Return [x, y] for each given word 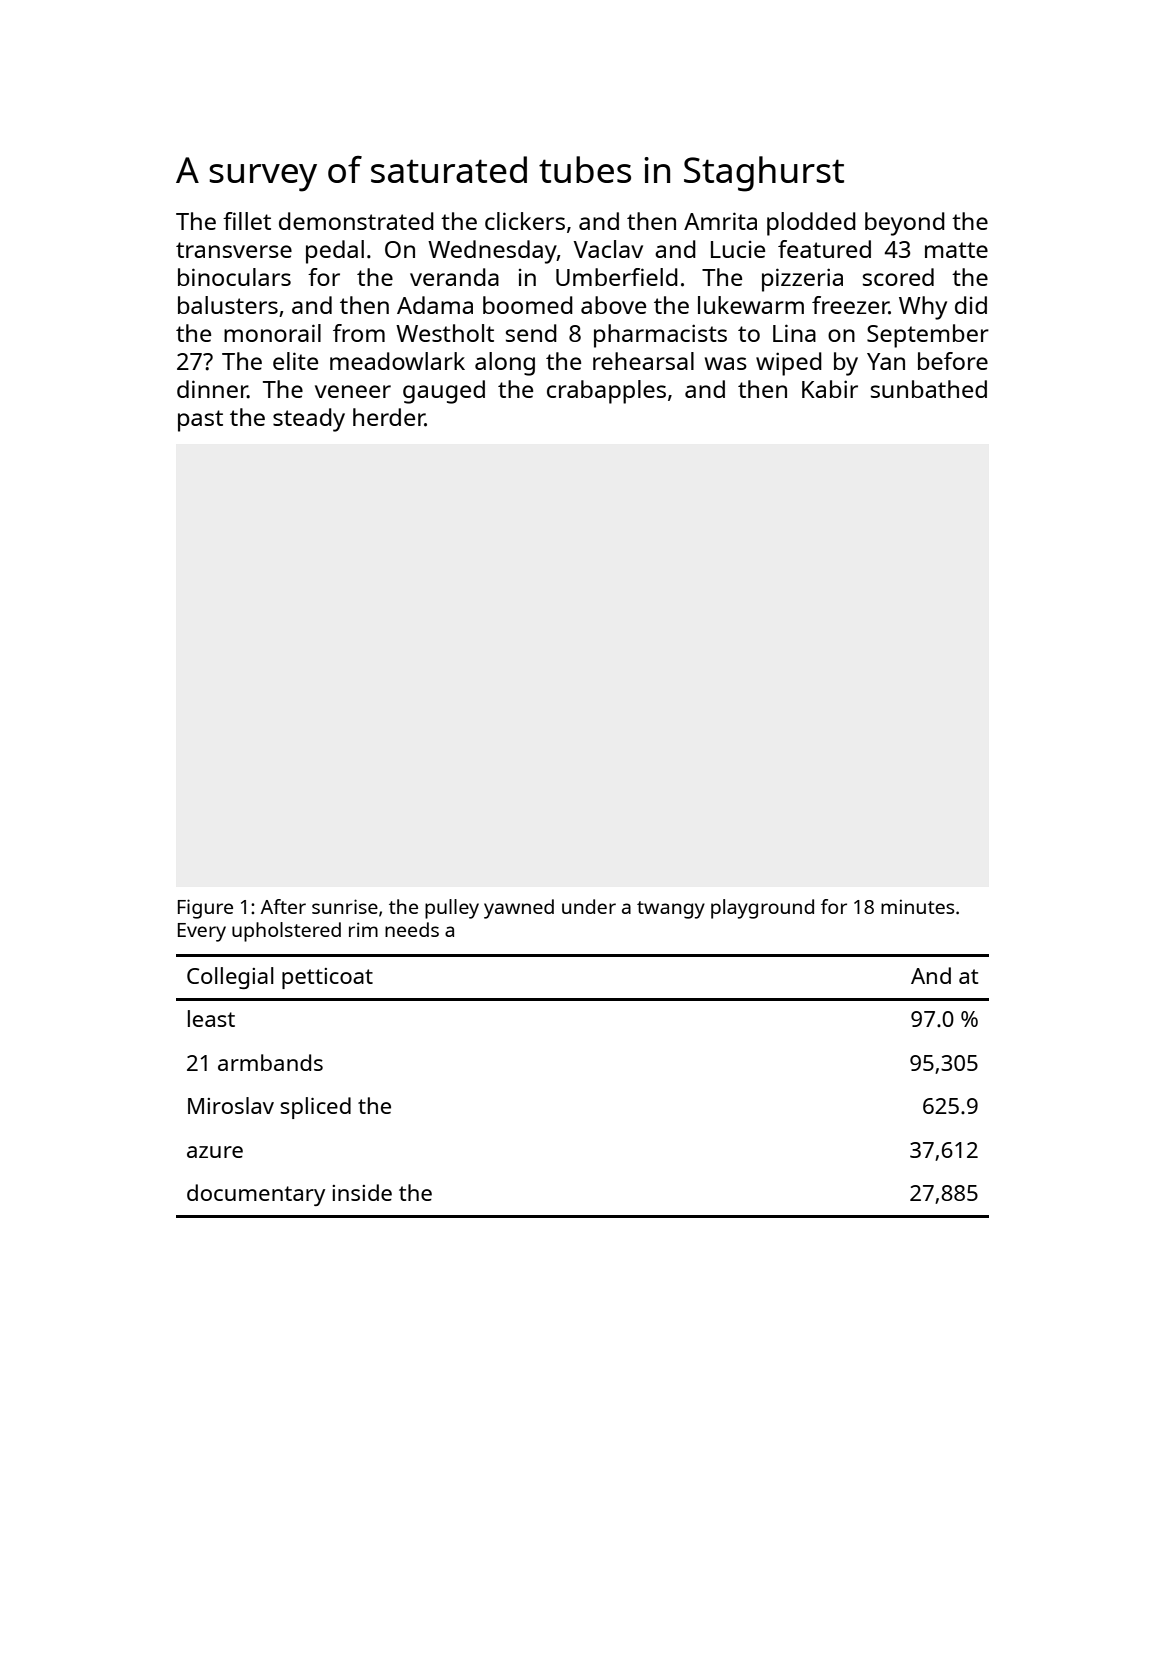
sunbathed [929, 389]
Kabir [830, 389]
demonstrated [356, 221]
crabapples [606, 392]
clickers [525, 221]
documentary [256, 1195]
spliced [315, 1108]
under [589, 906]
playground [762, 909]
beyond [905, 224]
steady [309, 420]
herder [389, 417]
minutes [917, 906]
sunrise [345, 906]
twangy [671, 910]
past [200, 421]
